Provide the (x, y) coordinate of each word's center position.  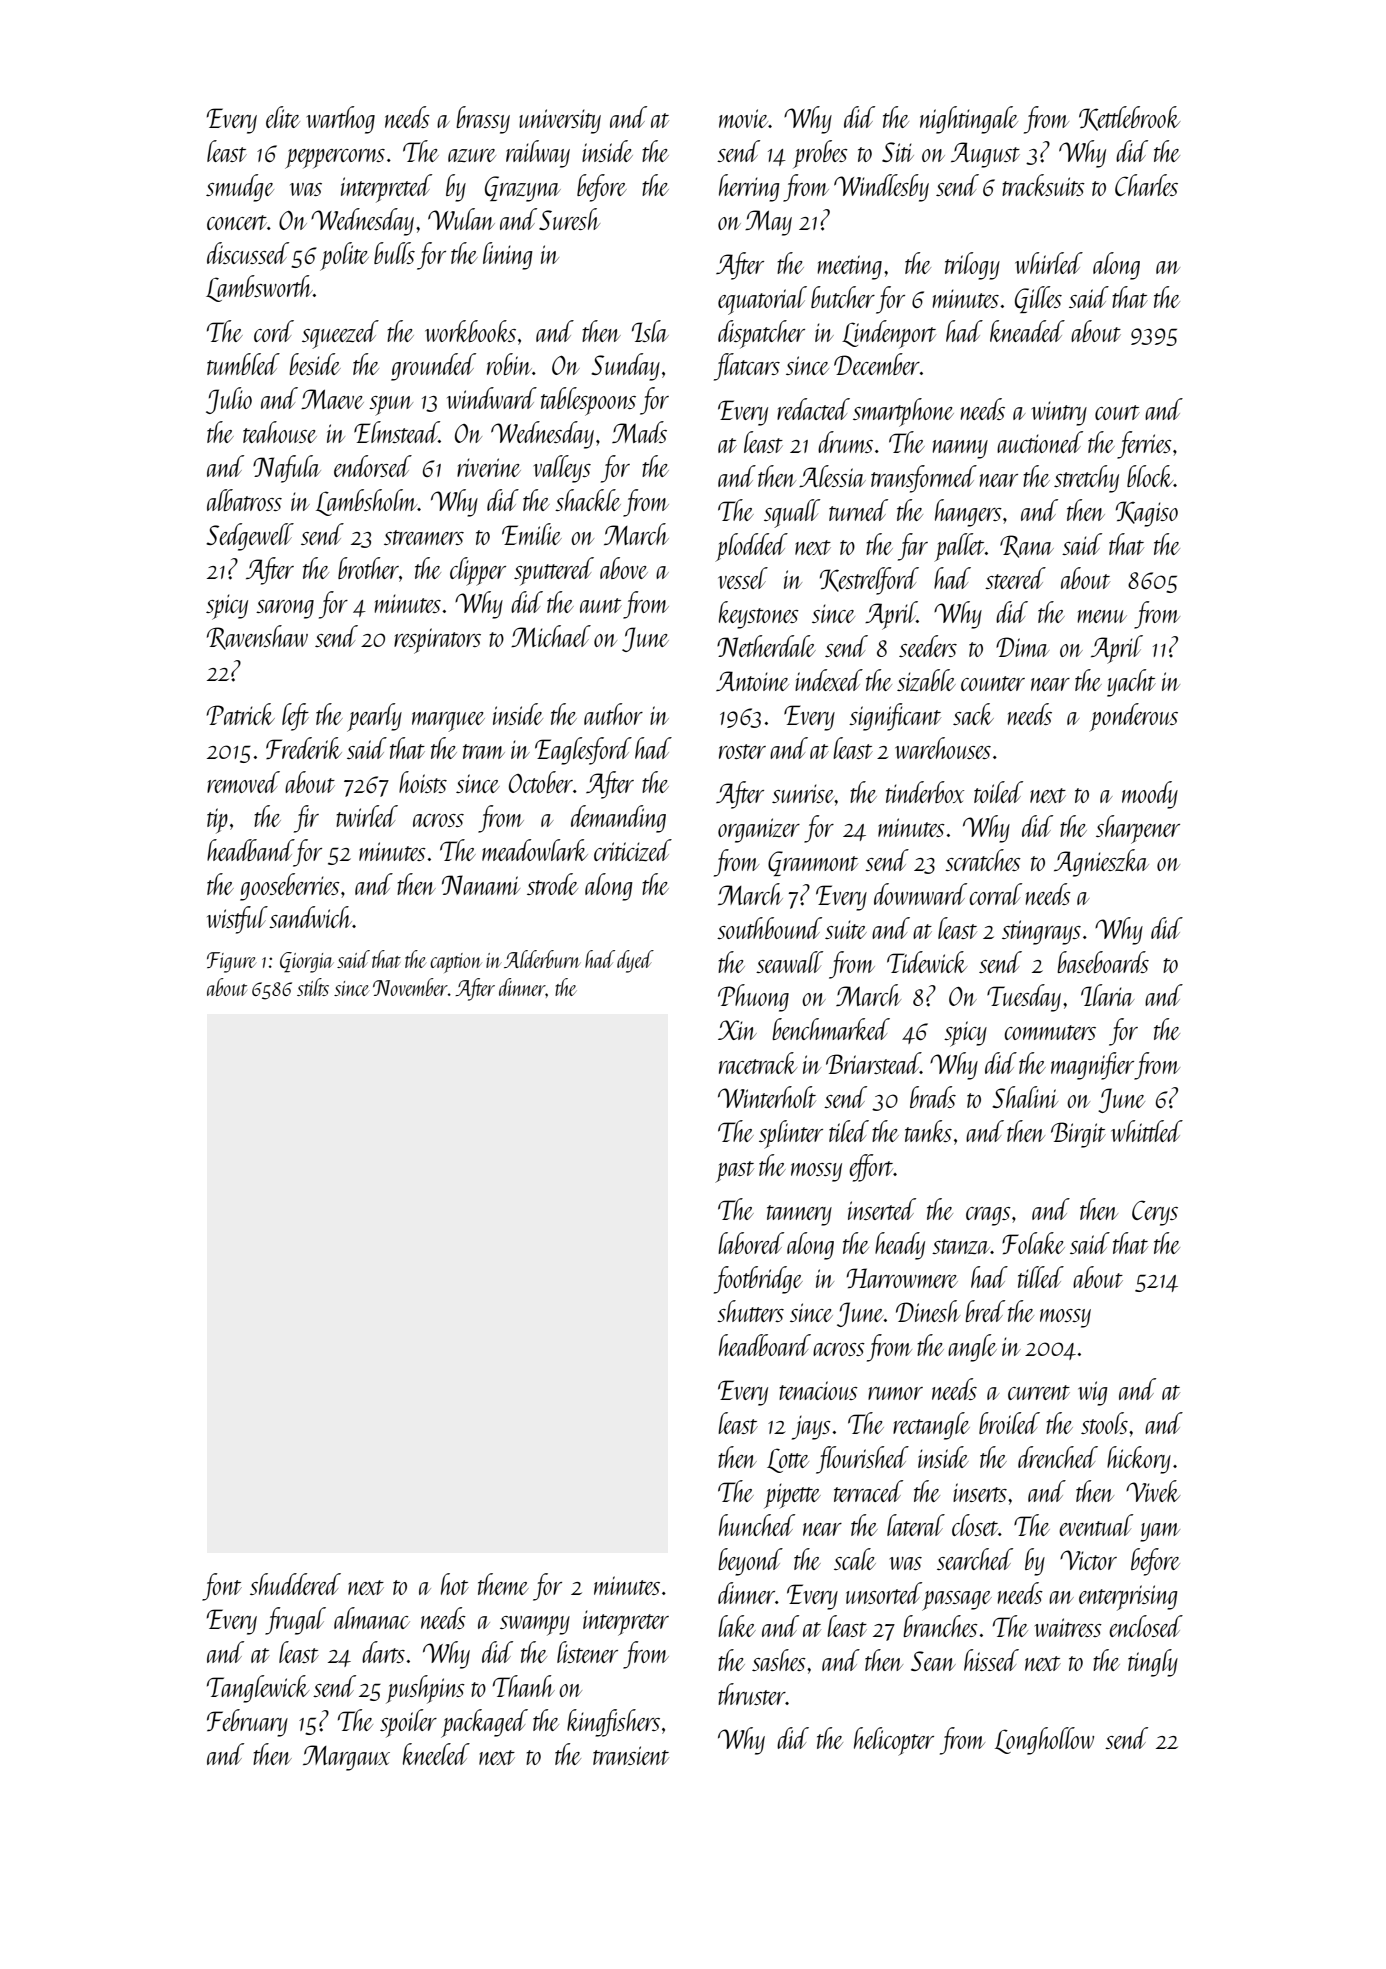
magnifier (1092, 1066)
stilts (313, 987)
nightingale (969, 120)
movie (743, 118)
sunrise (803, 793)
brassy (483, 120)
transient (631, 1755)
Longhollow (1044, 1741)
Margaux (346, 1758)
